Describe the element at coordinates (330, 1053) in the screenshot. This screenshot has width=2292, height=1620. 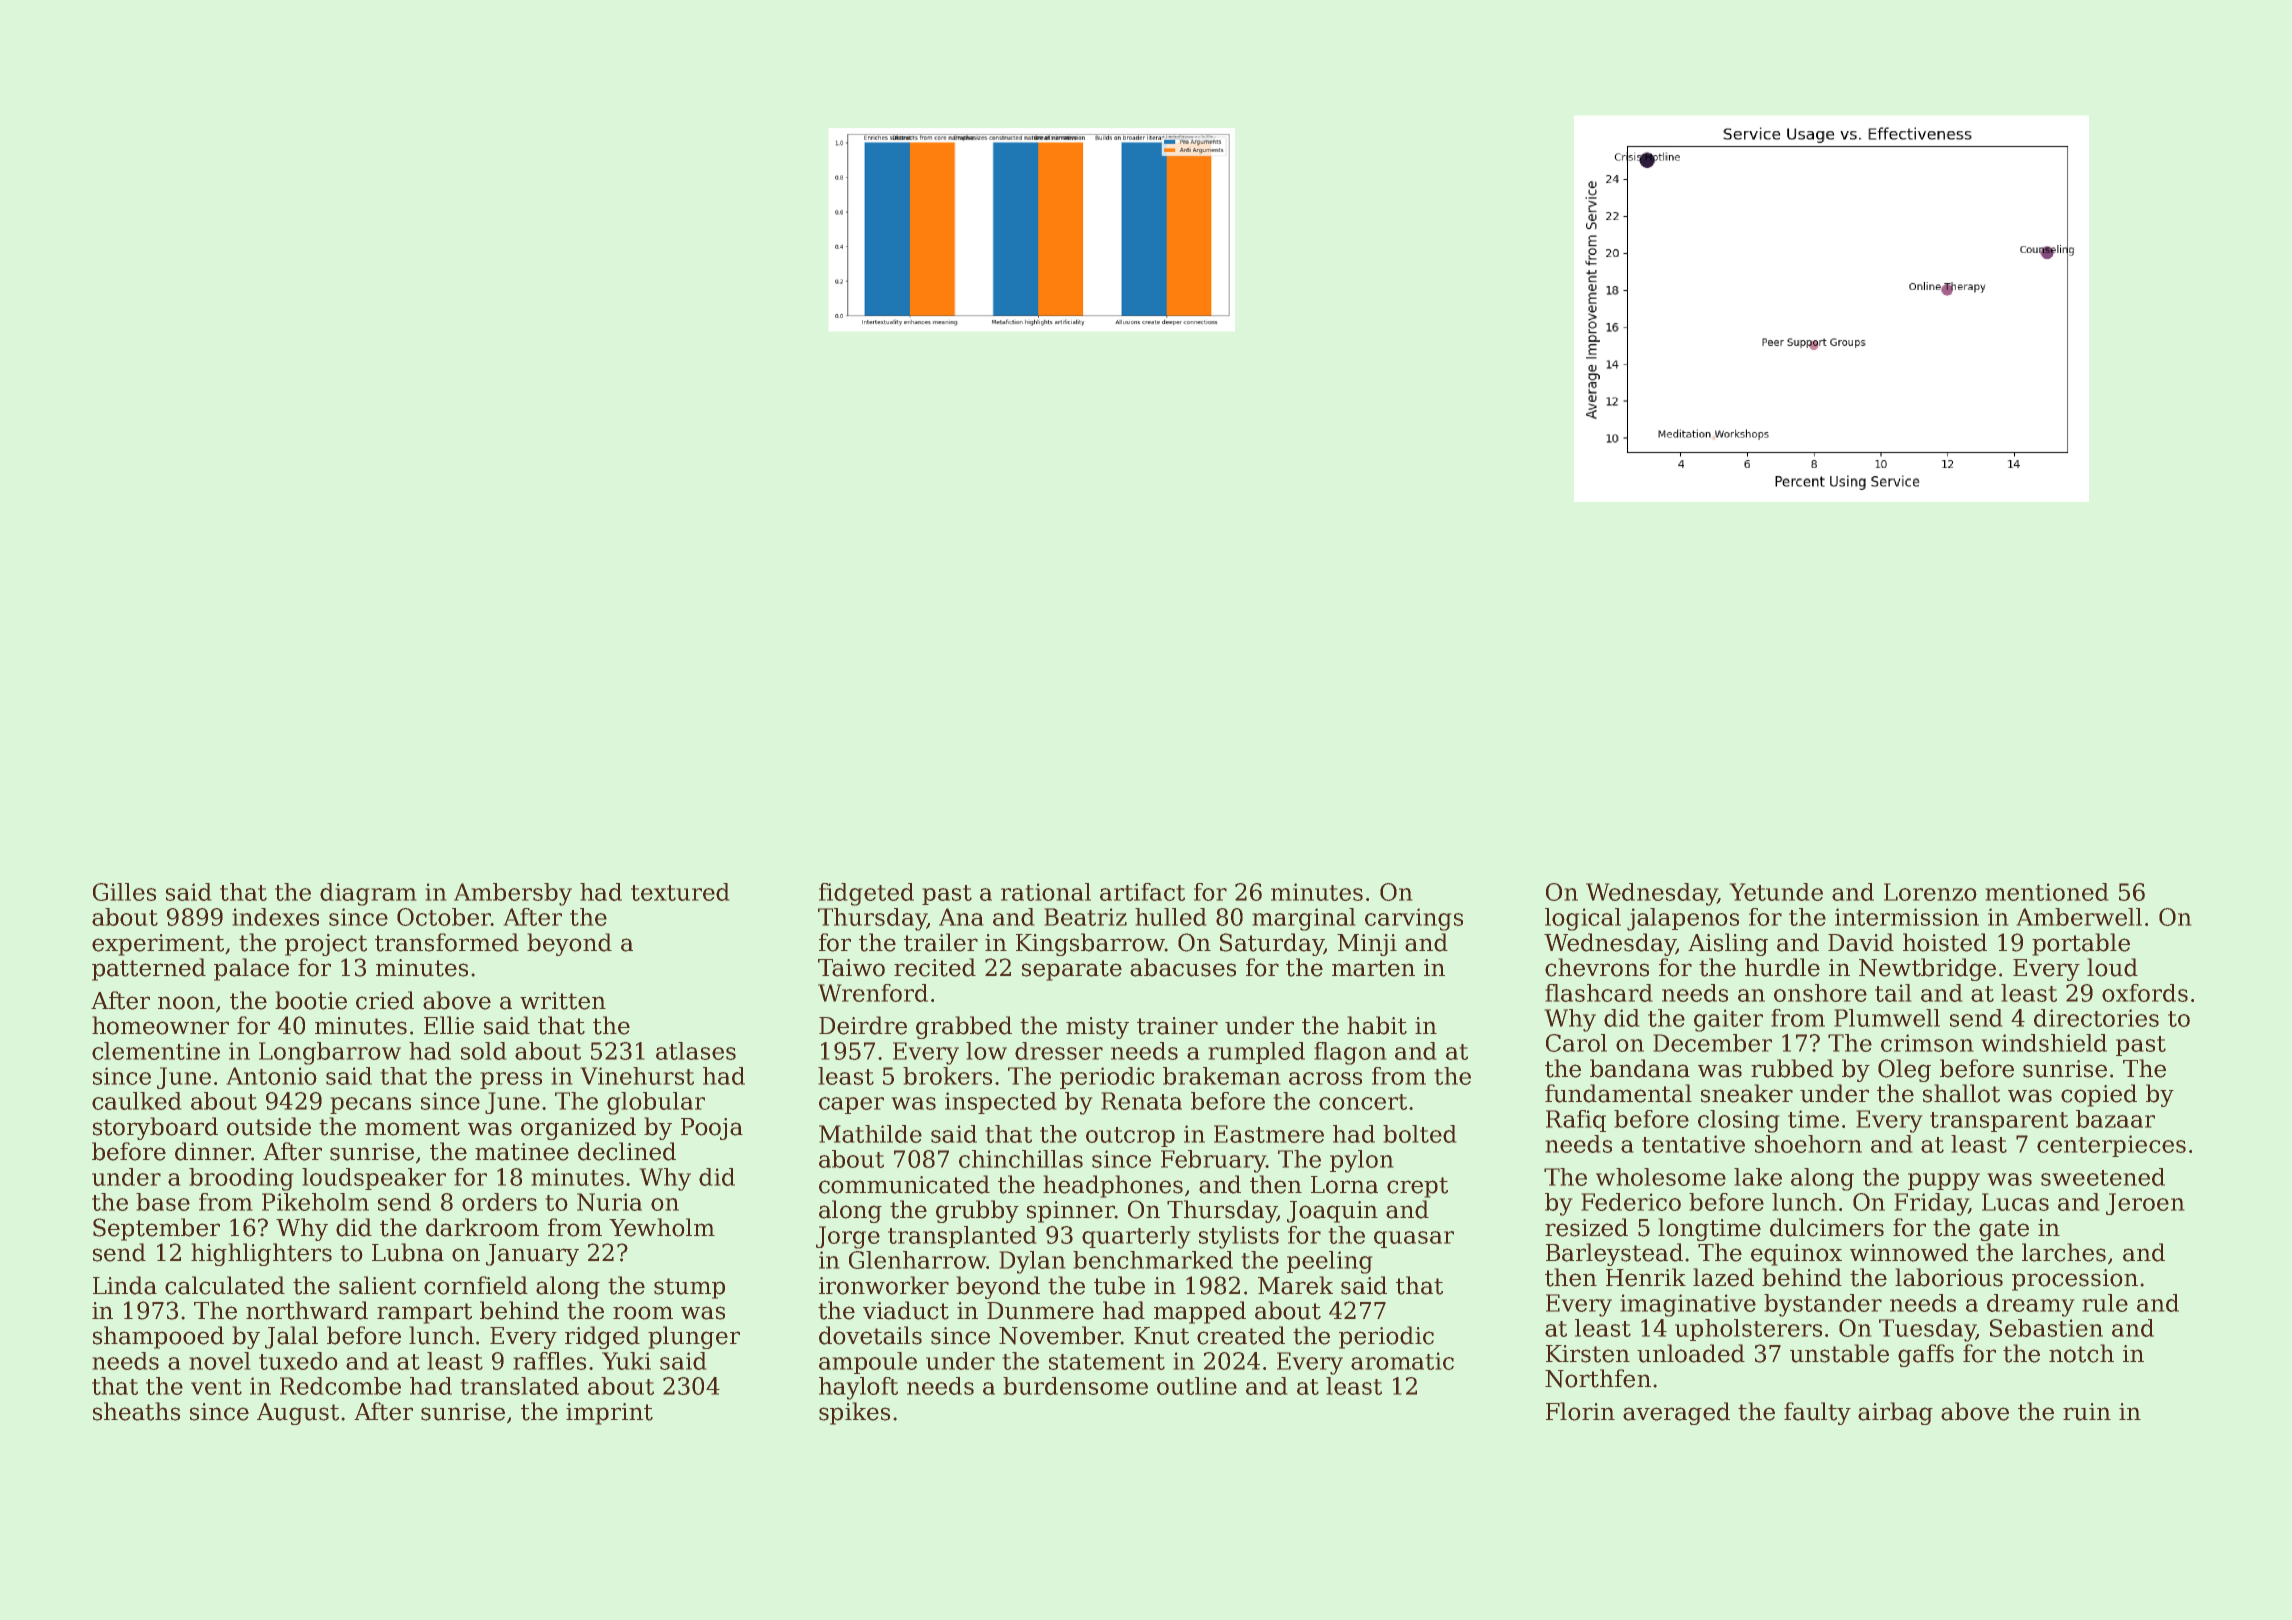
I see `Longbarrow` at that location.
